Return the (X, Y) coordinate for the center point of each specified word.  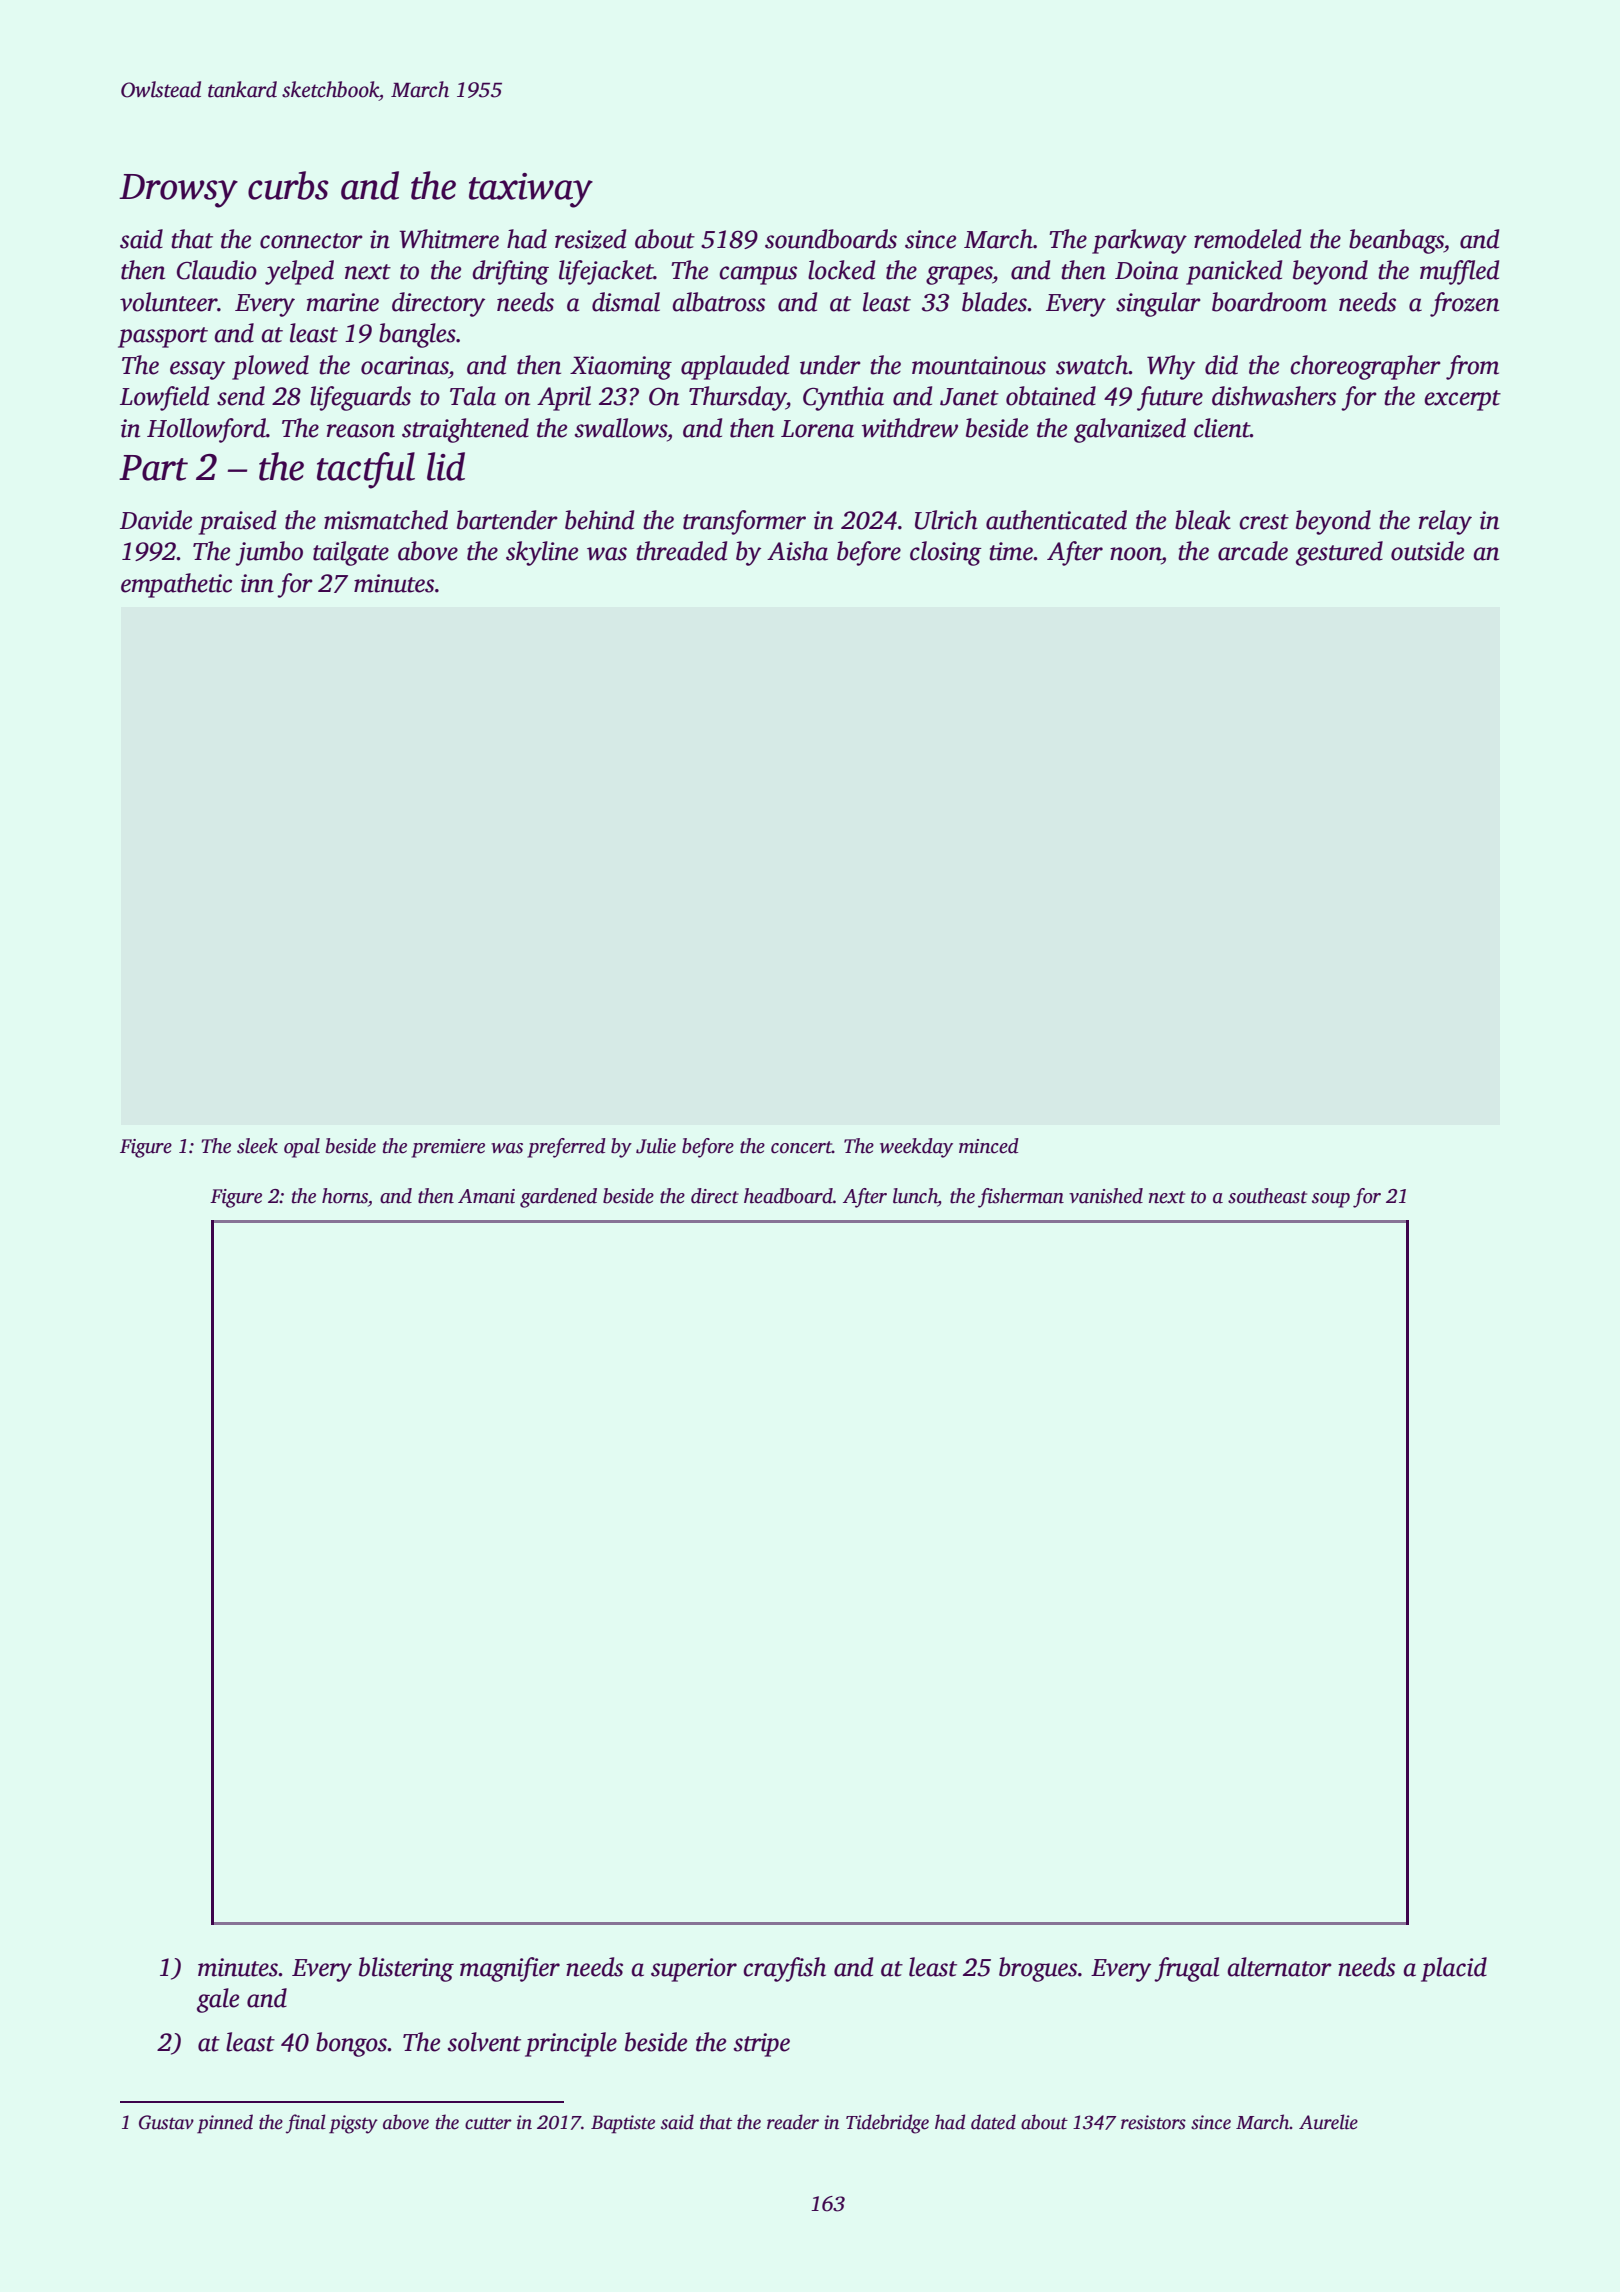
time (1011, 551)
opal (302, 1148)
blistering (406, 1969)
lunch (915, 1197)
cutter (488, 2123)
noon (1136, 554)
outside (1427, 551)
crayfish (784, 1969)
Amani (486, 1196)
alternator (1279, 1967)
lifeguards (360, 398)
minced (989, 1146)
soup (1331, 1200)
